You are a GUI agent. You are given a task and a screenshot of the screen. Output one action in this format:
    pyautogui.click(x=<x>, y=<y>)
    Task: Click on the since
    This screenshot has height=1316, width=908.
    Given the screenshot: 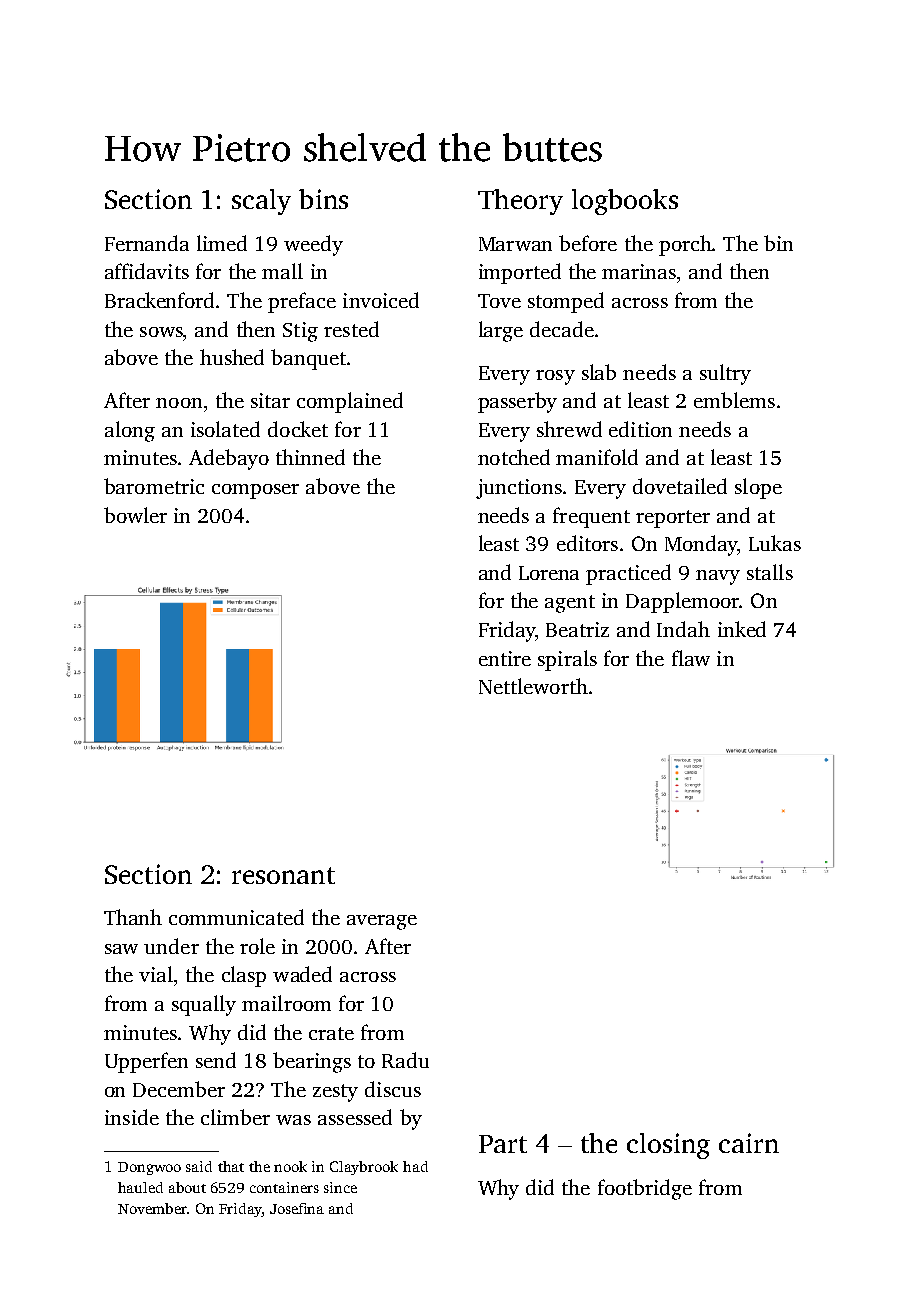 What is the action you would take?
    pyautogui.click(x=340, y=1187)
